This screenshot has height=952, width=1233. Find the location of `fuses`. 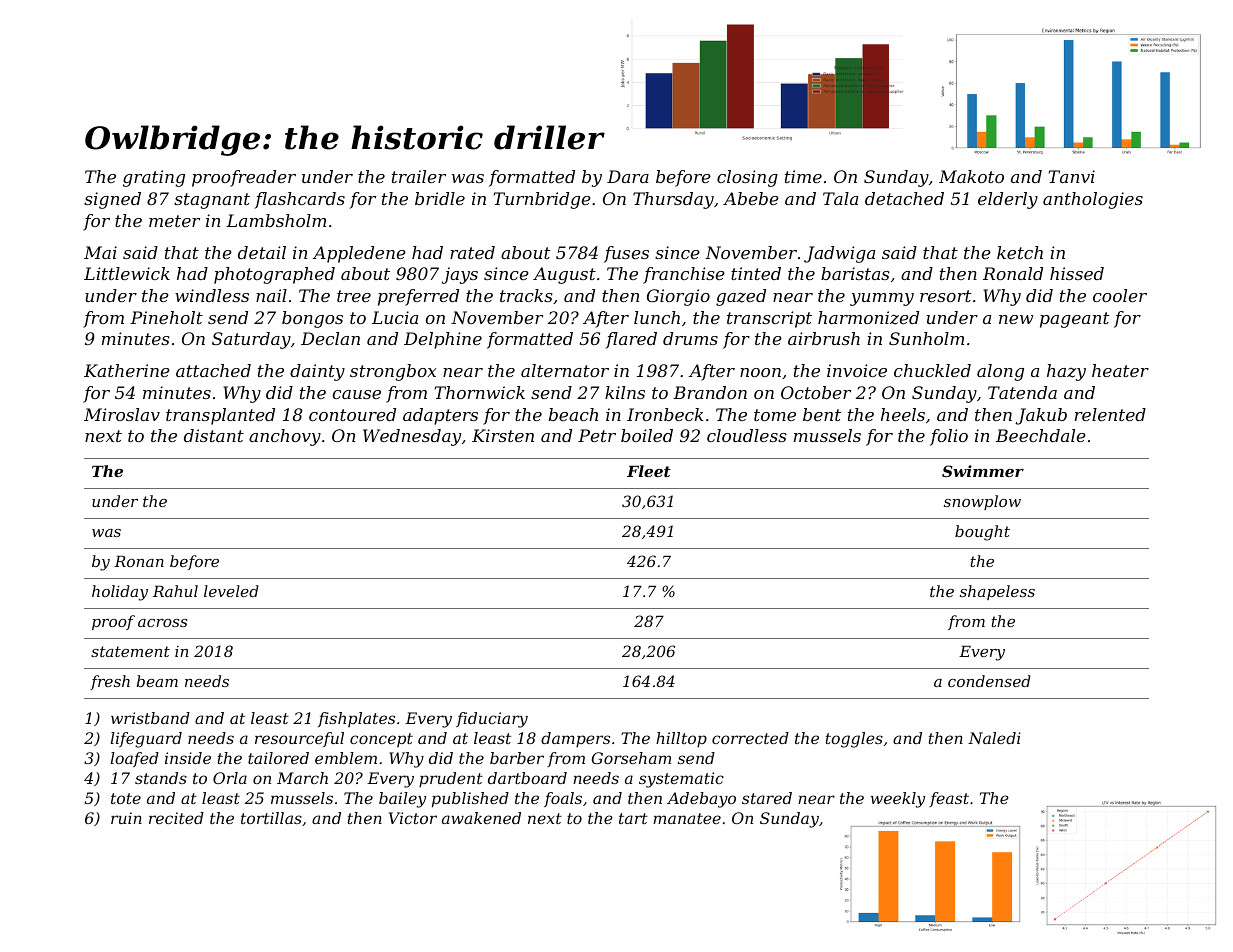

fuses is located at coordinates (626, 254).
